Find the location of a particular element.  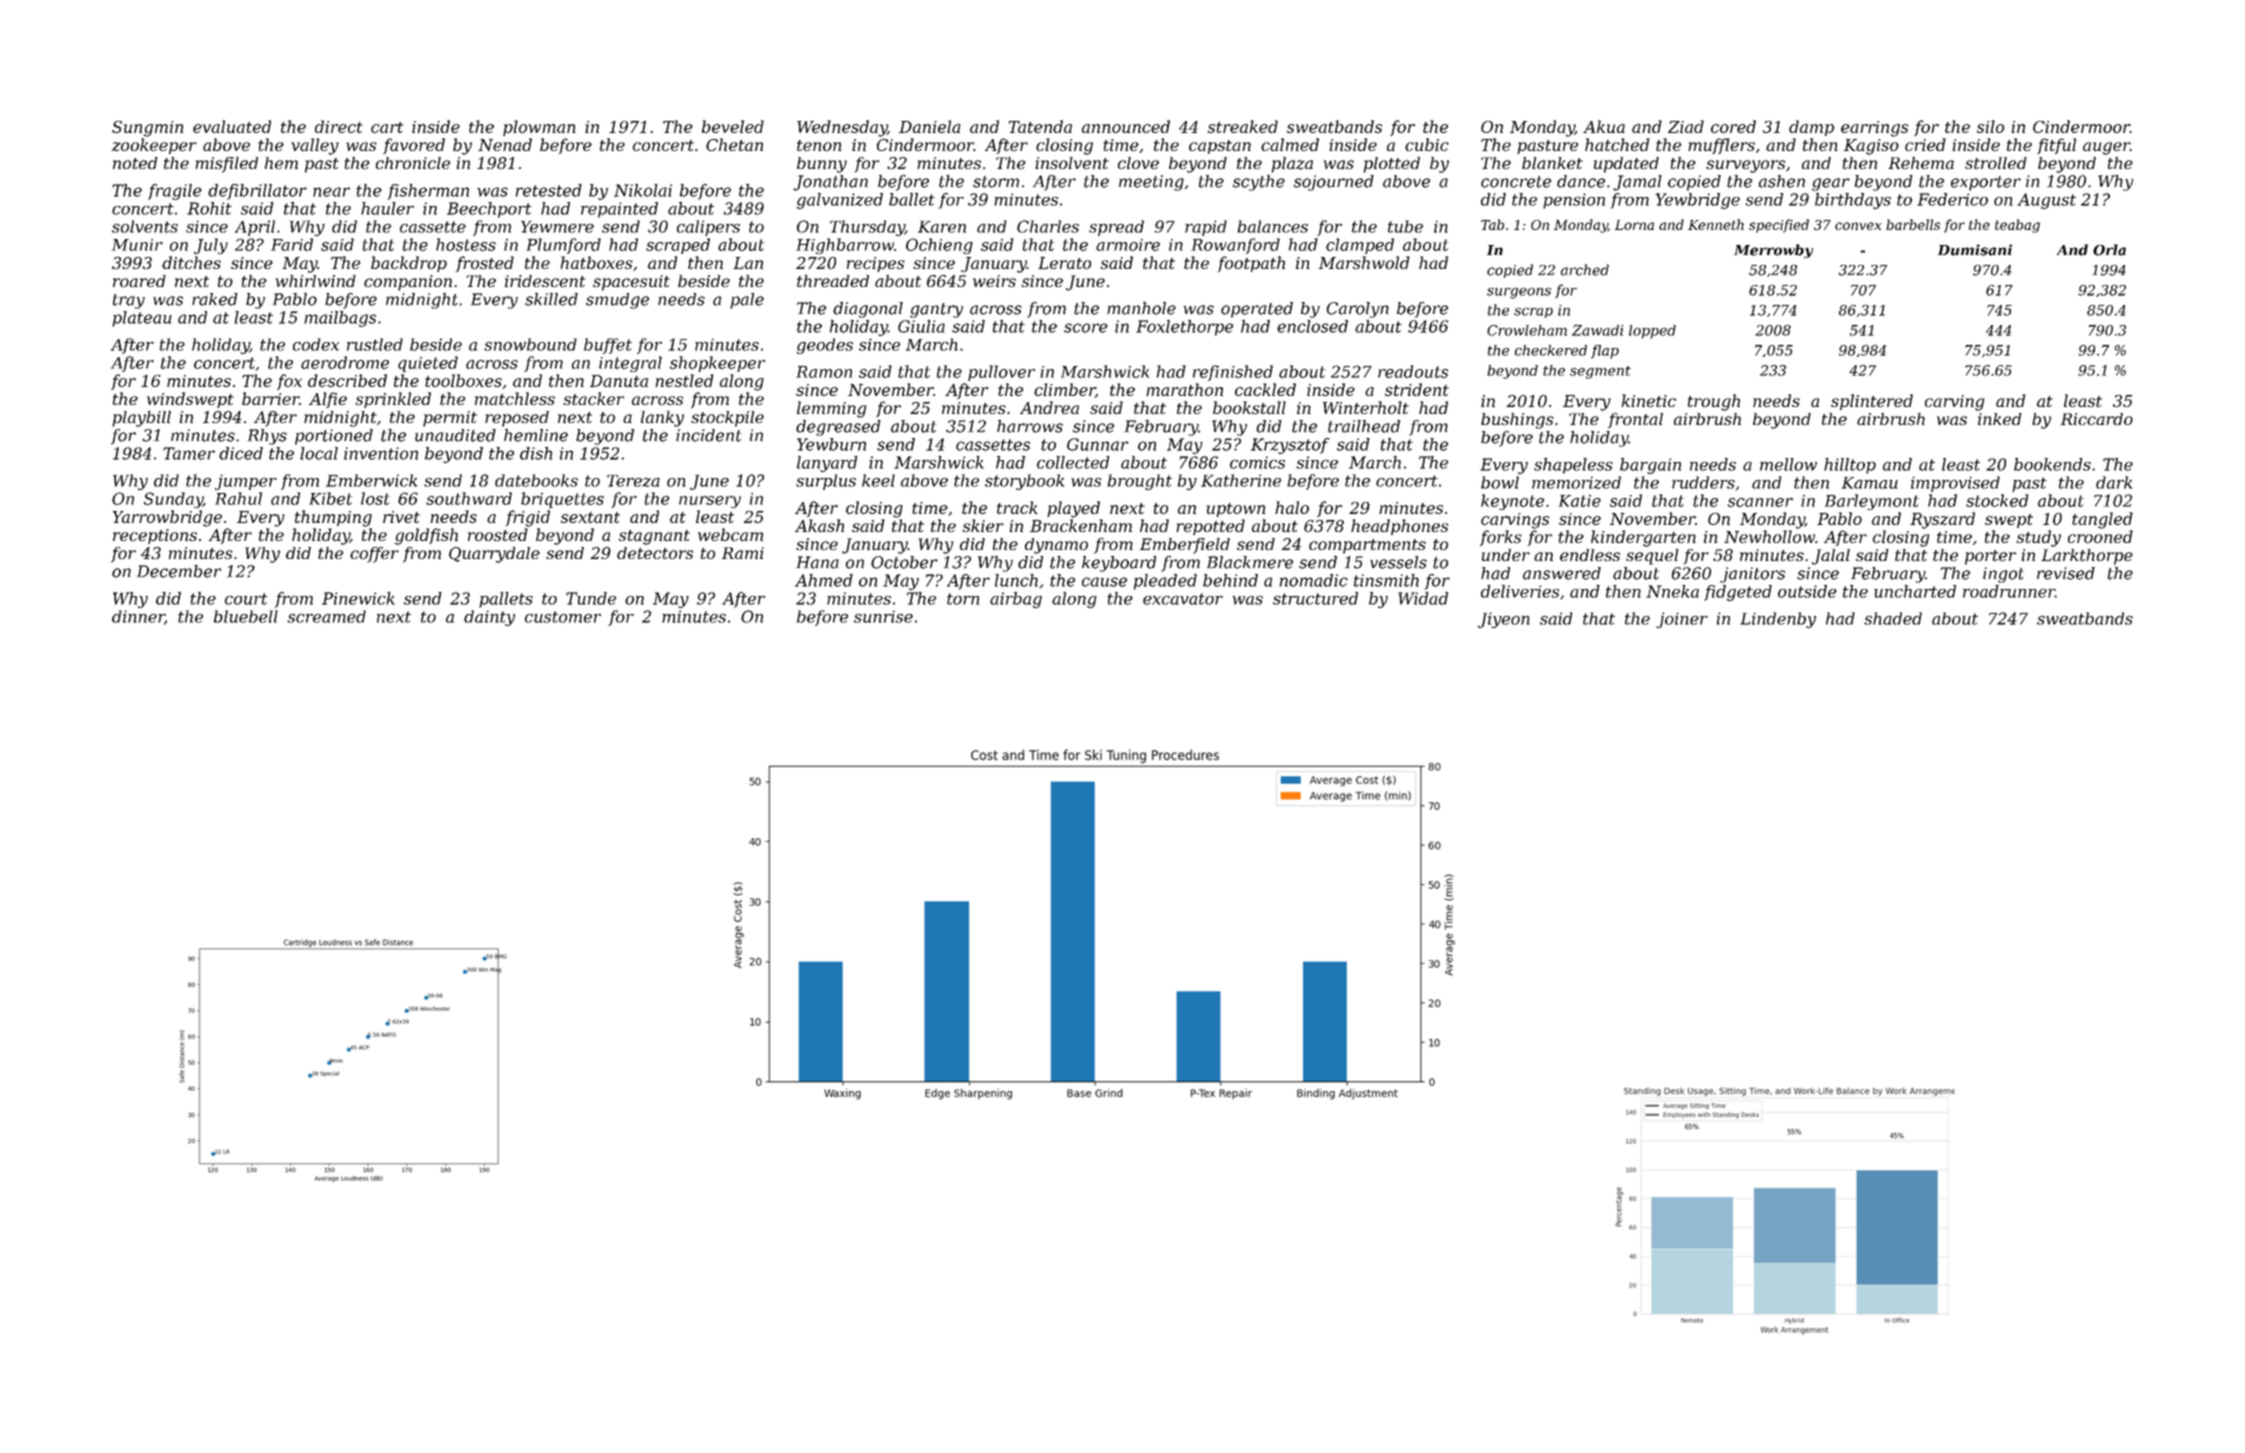

dainty is located at coordinates (489, 618).
